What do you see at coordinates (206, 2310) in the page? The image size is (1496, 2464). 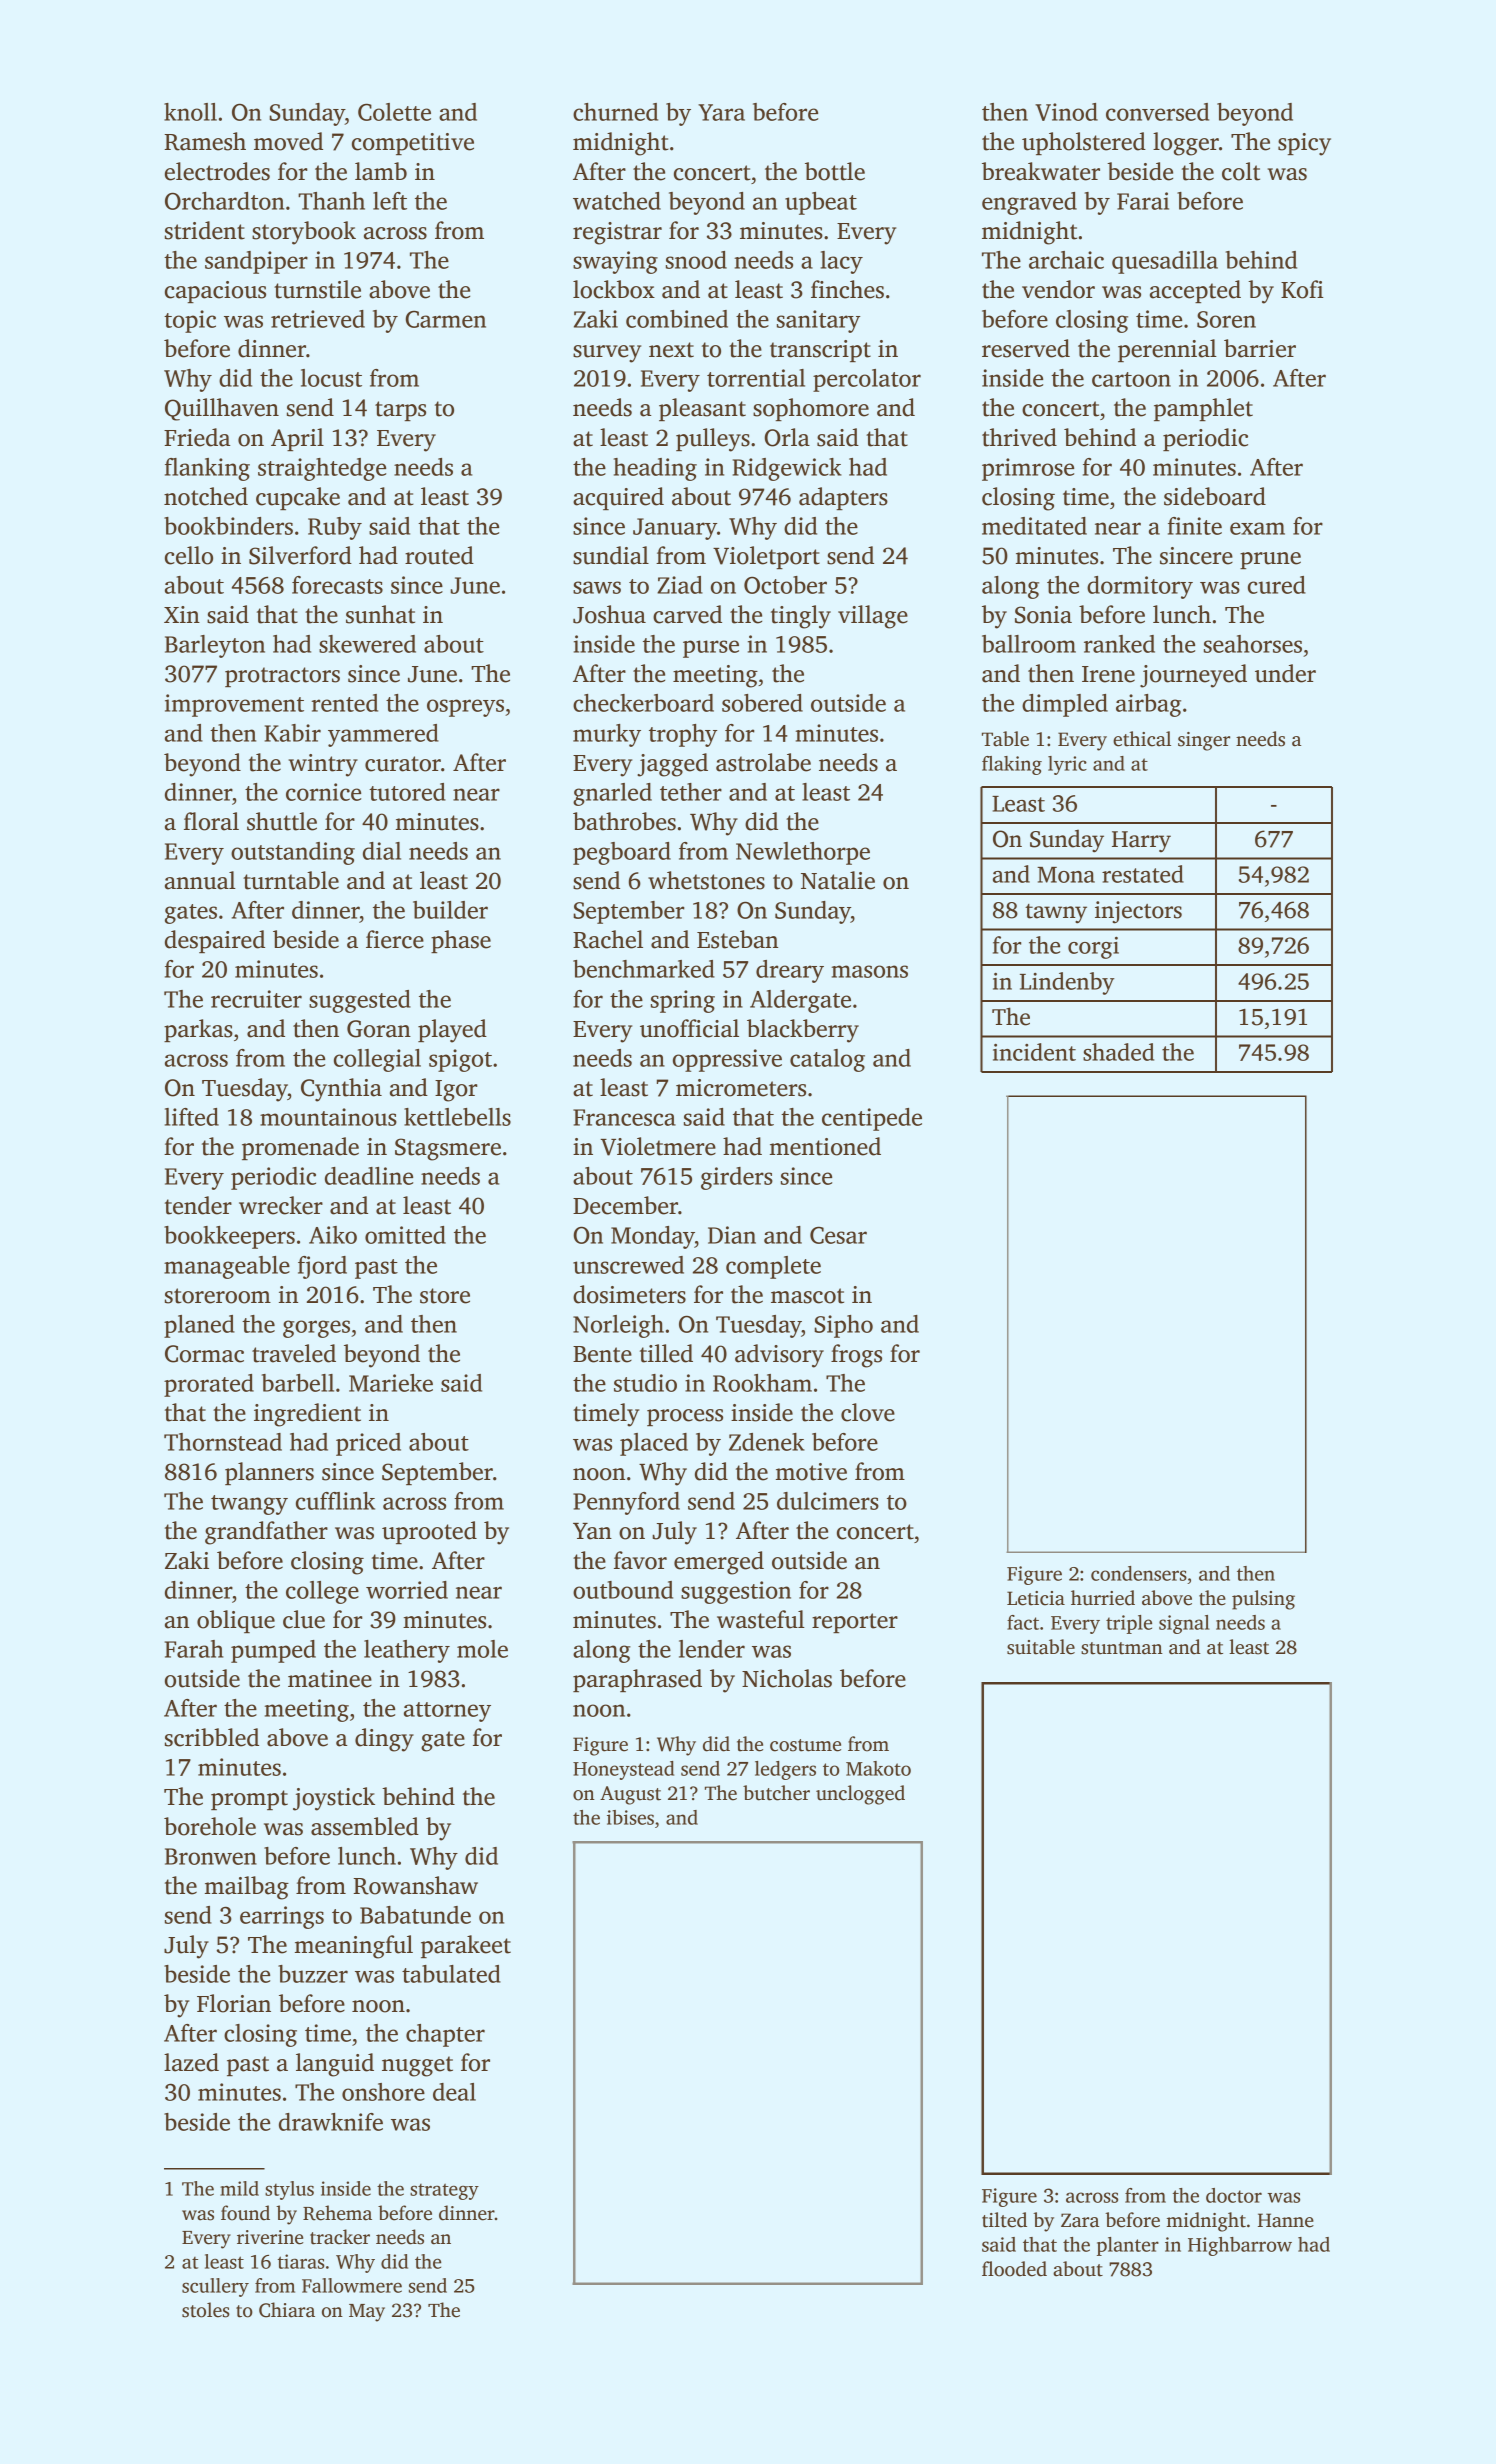 I see `stoles` at bounding box center [206, 2310].
